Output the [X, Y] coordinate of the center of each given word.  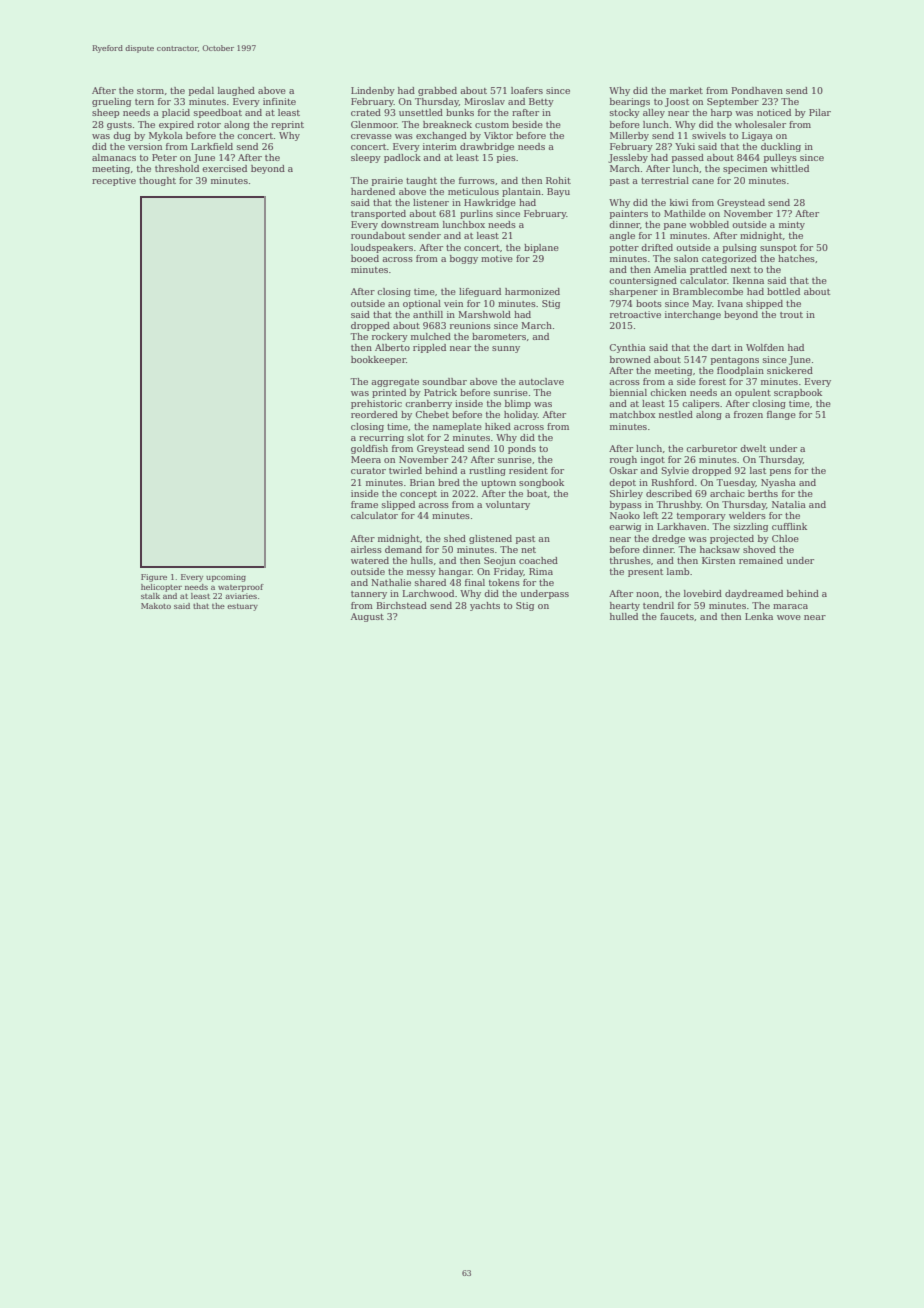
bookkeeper [378, 360]
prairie [387, 181]
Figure [154, 578]
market [686, 90]
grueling [111, 102]
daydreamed [754, 594]
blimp [518, 404]
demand [403, 549]
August [367, 617]
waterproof [241, 588]
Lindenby [373, 91]
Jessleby [628, 158]
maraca [790, 606]
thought [157, 181]
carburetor [711, 448]
